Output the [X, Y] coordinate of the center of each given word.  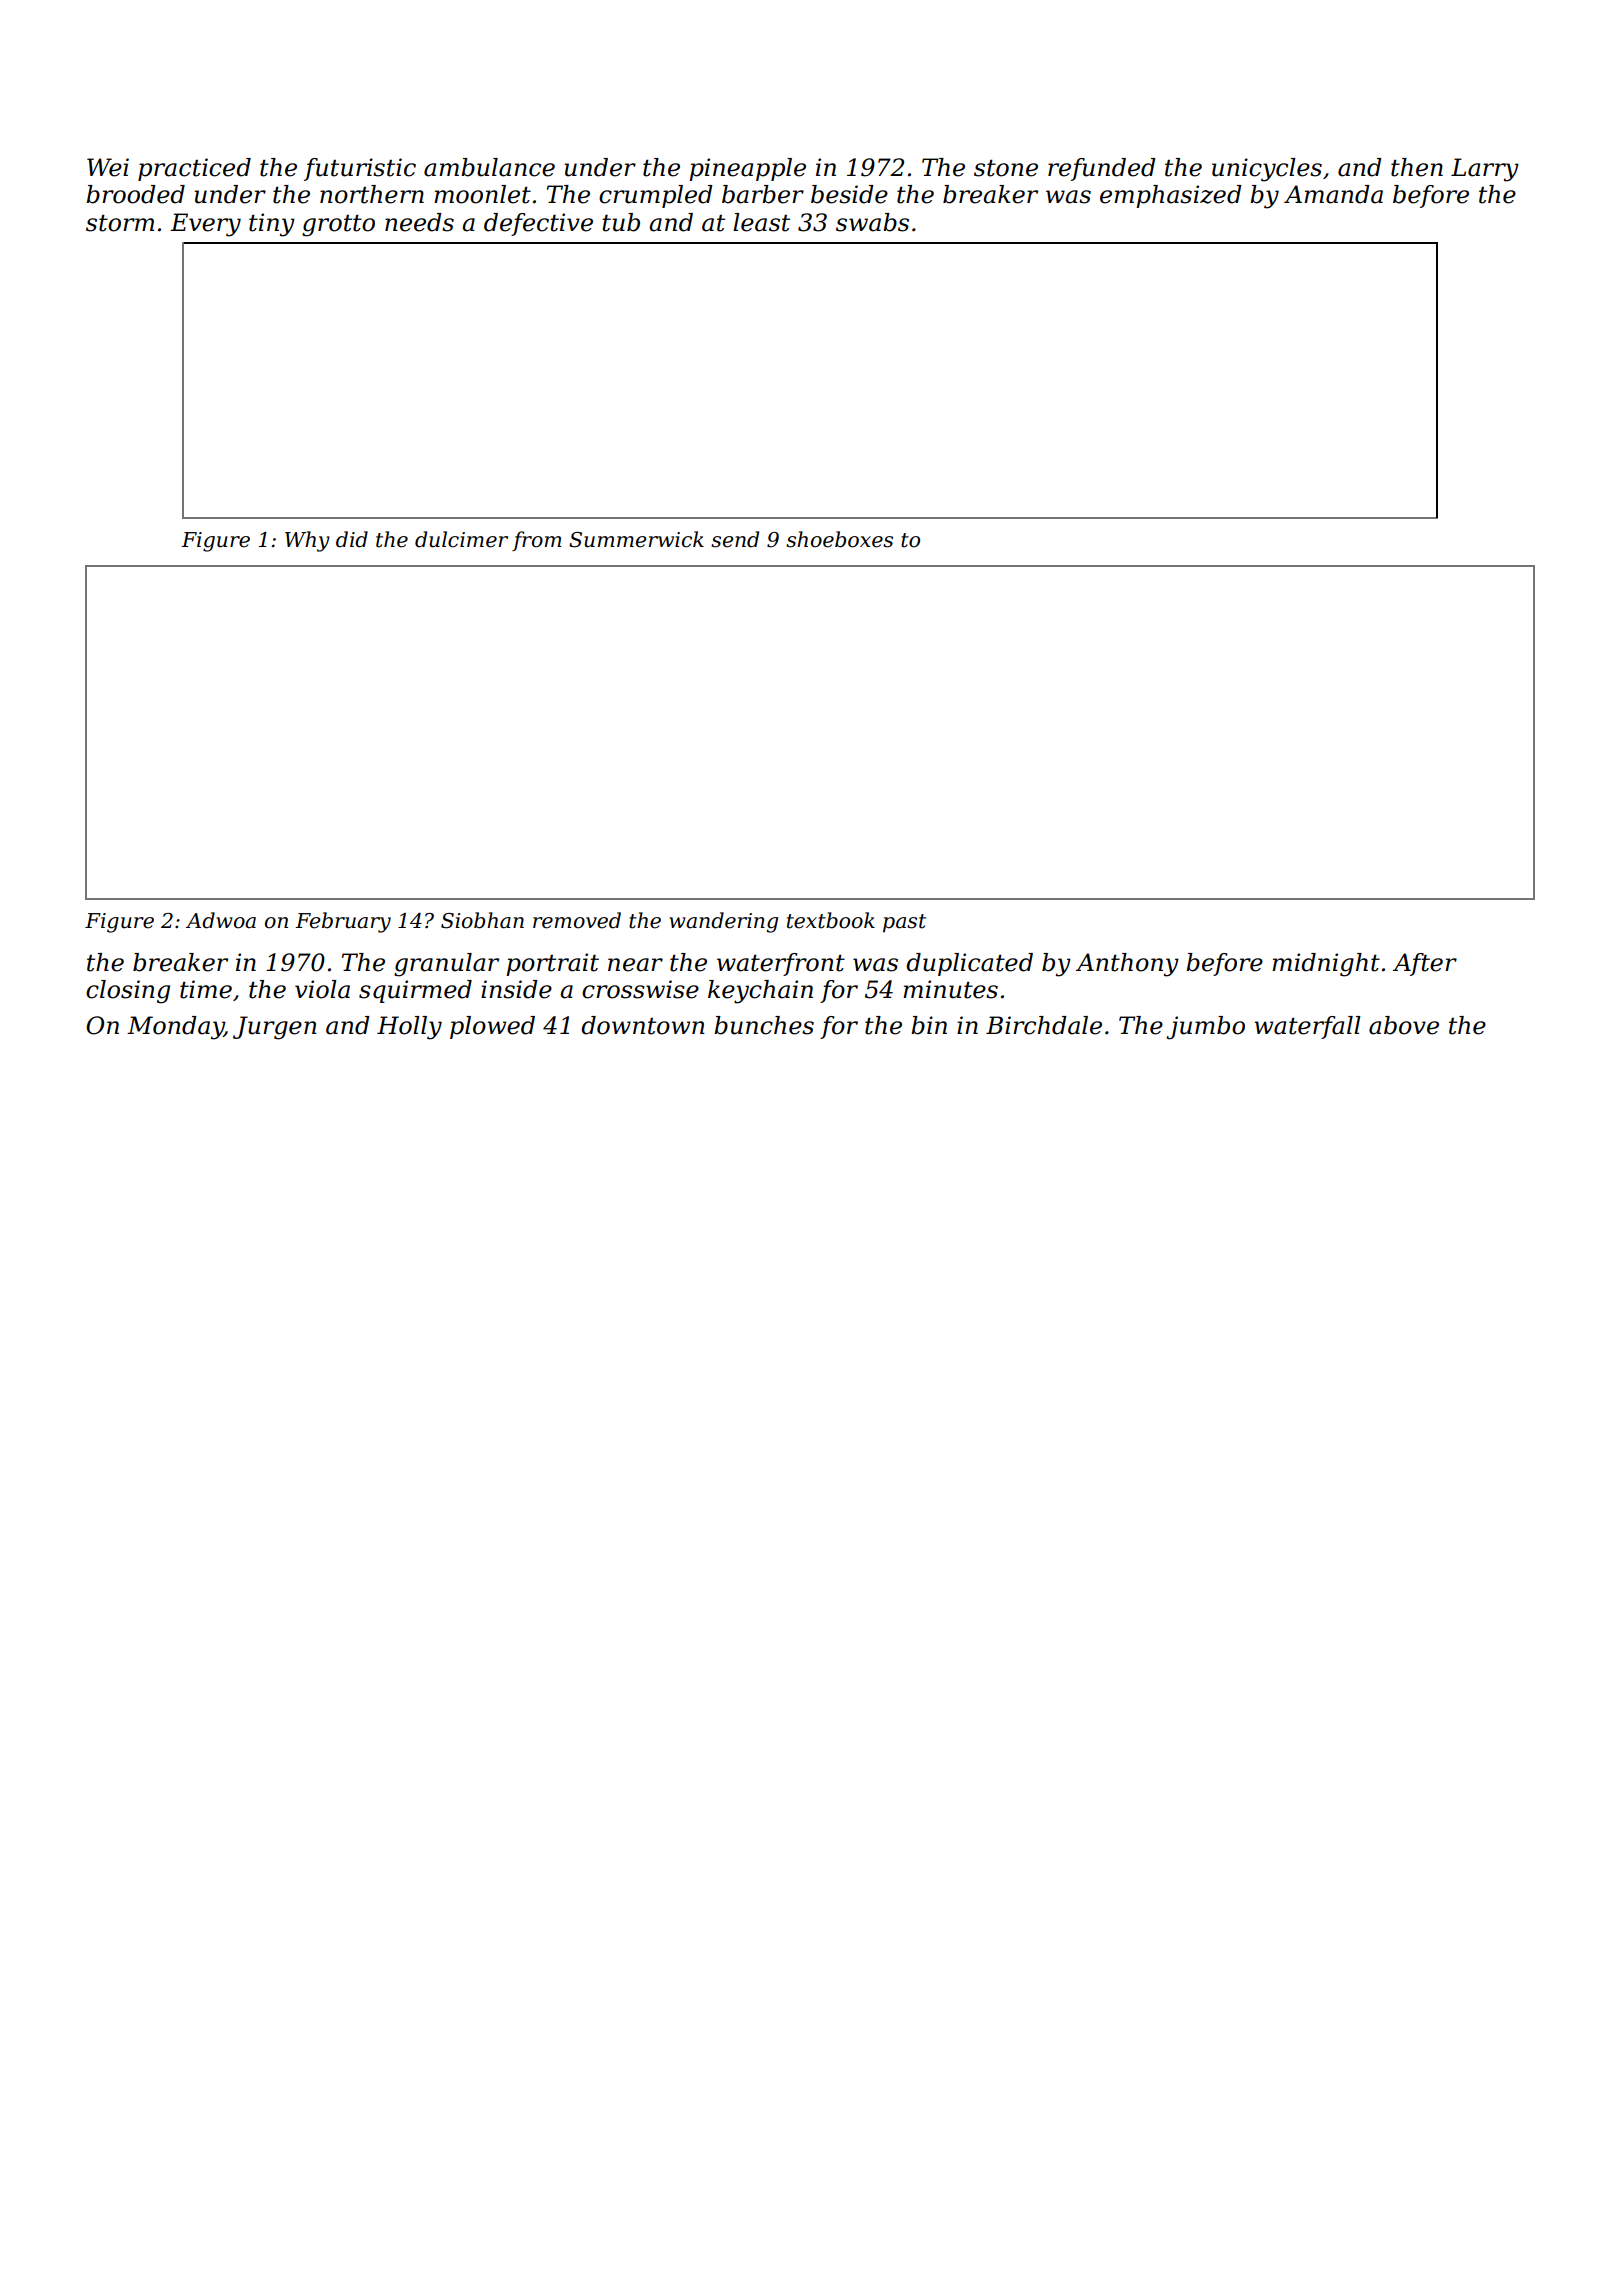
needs [419, 222]
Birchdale [1044, 1025]
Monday [175, 1028]
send [735, 539]
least [761, 222]
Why [307, 541]
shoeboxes [839, 539]
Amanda [1333, 194]
